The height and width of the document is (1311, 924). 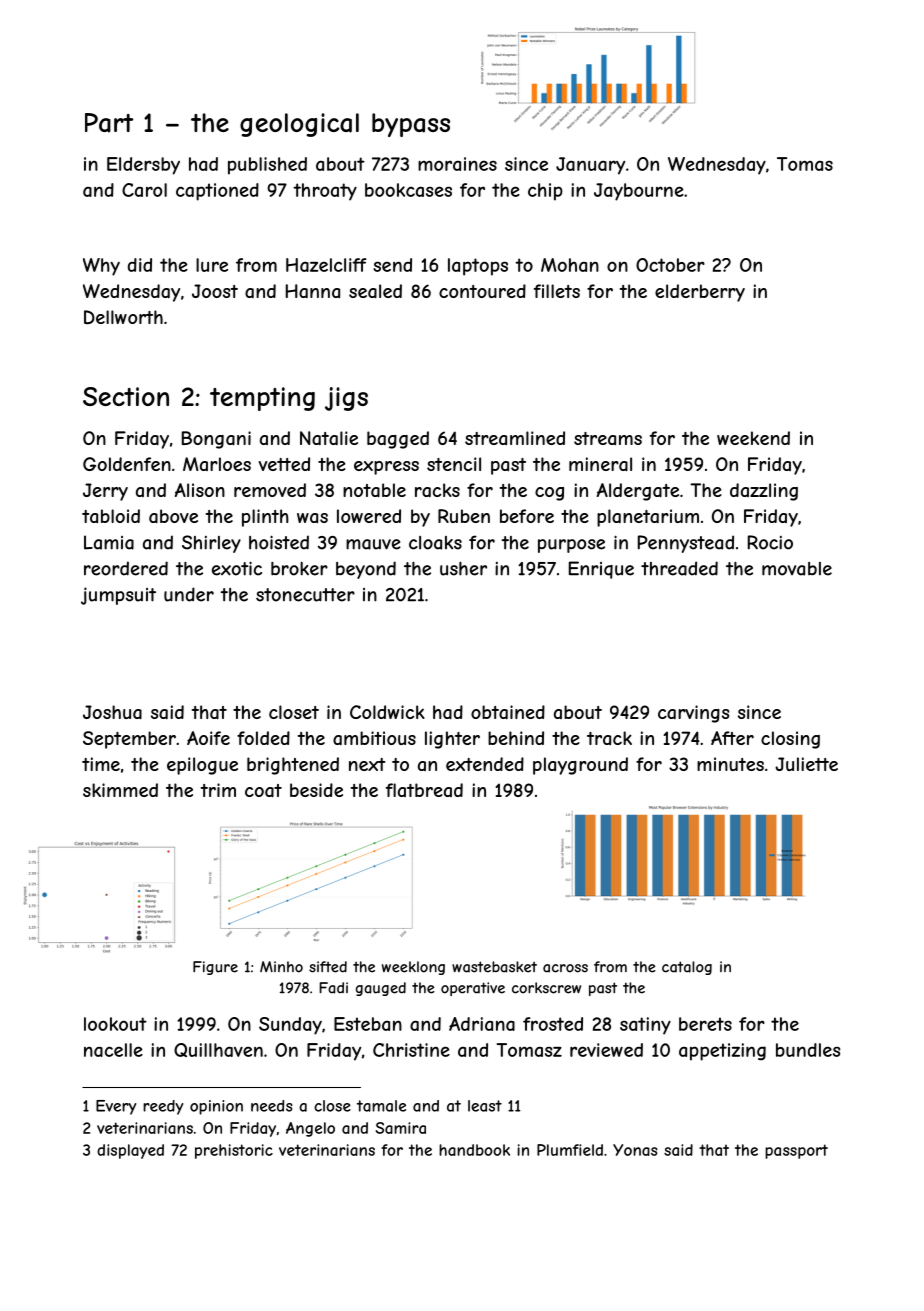 What do you see at coordinates (639, 192) in the document?
I see `Jaybourne` at bounding box center [639, 192].
